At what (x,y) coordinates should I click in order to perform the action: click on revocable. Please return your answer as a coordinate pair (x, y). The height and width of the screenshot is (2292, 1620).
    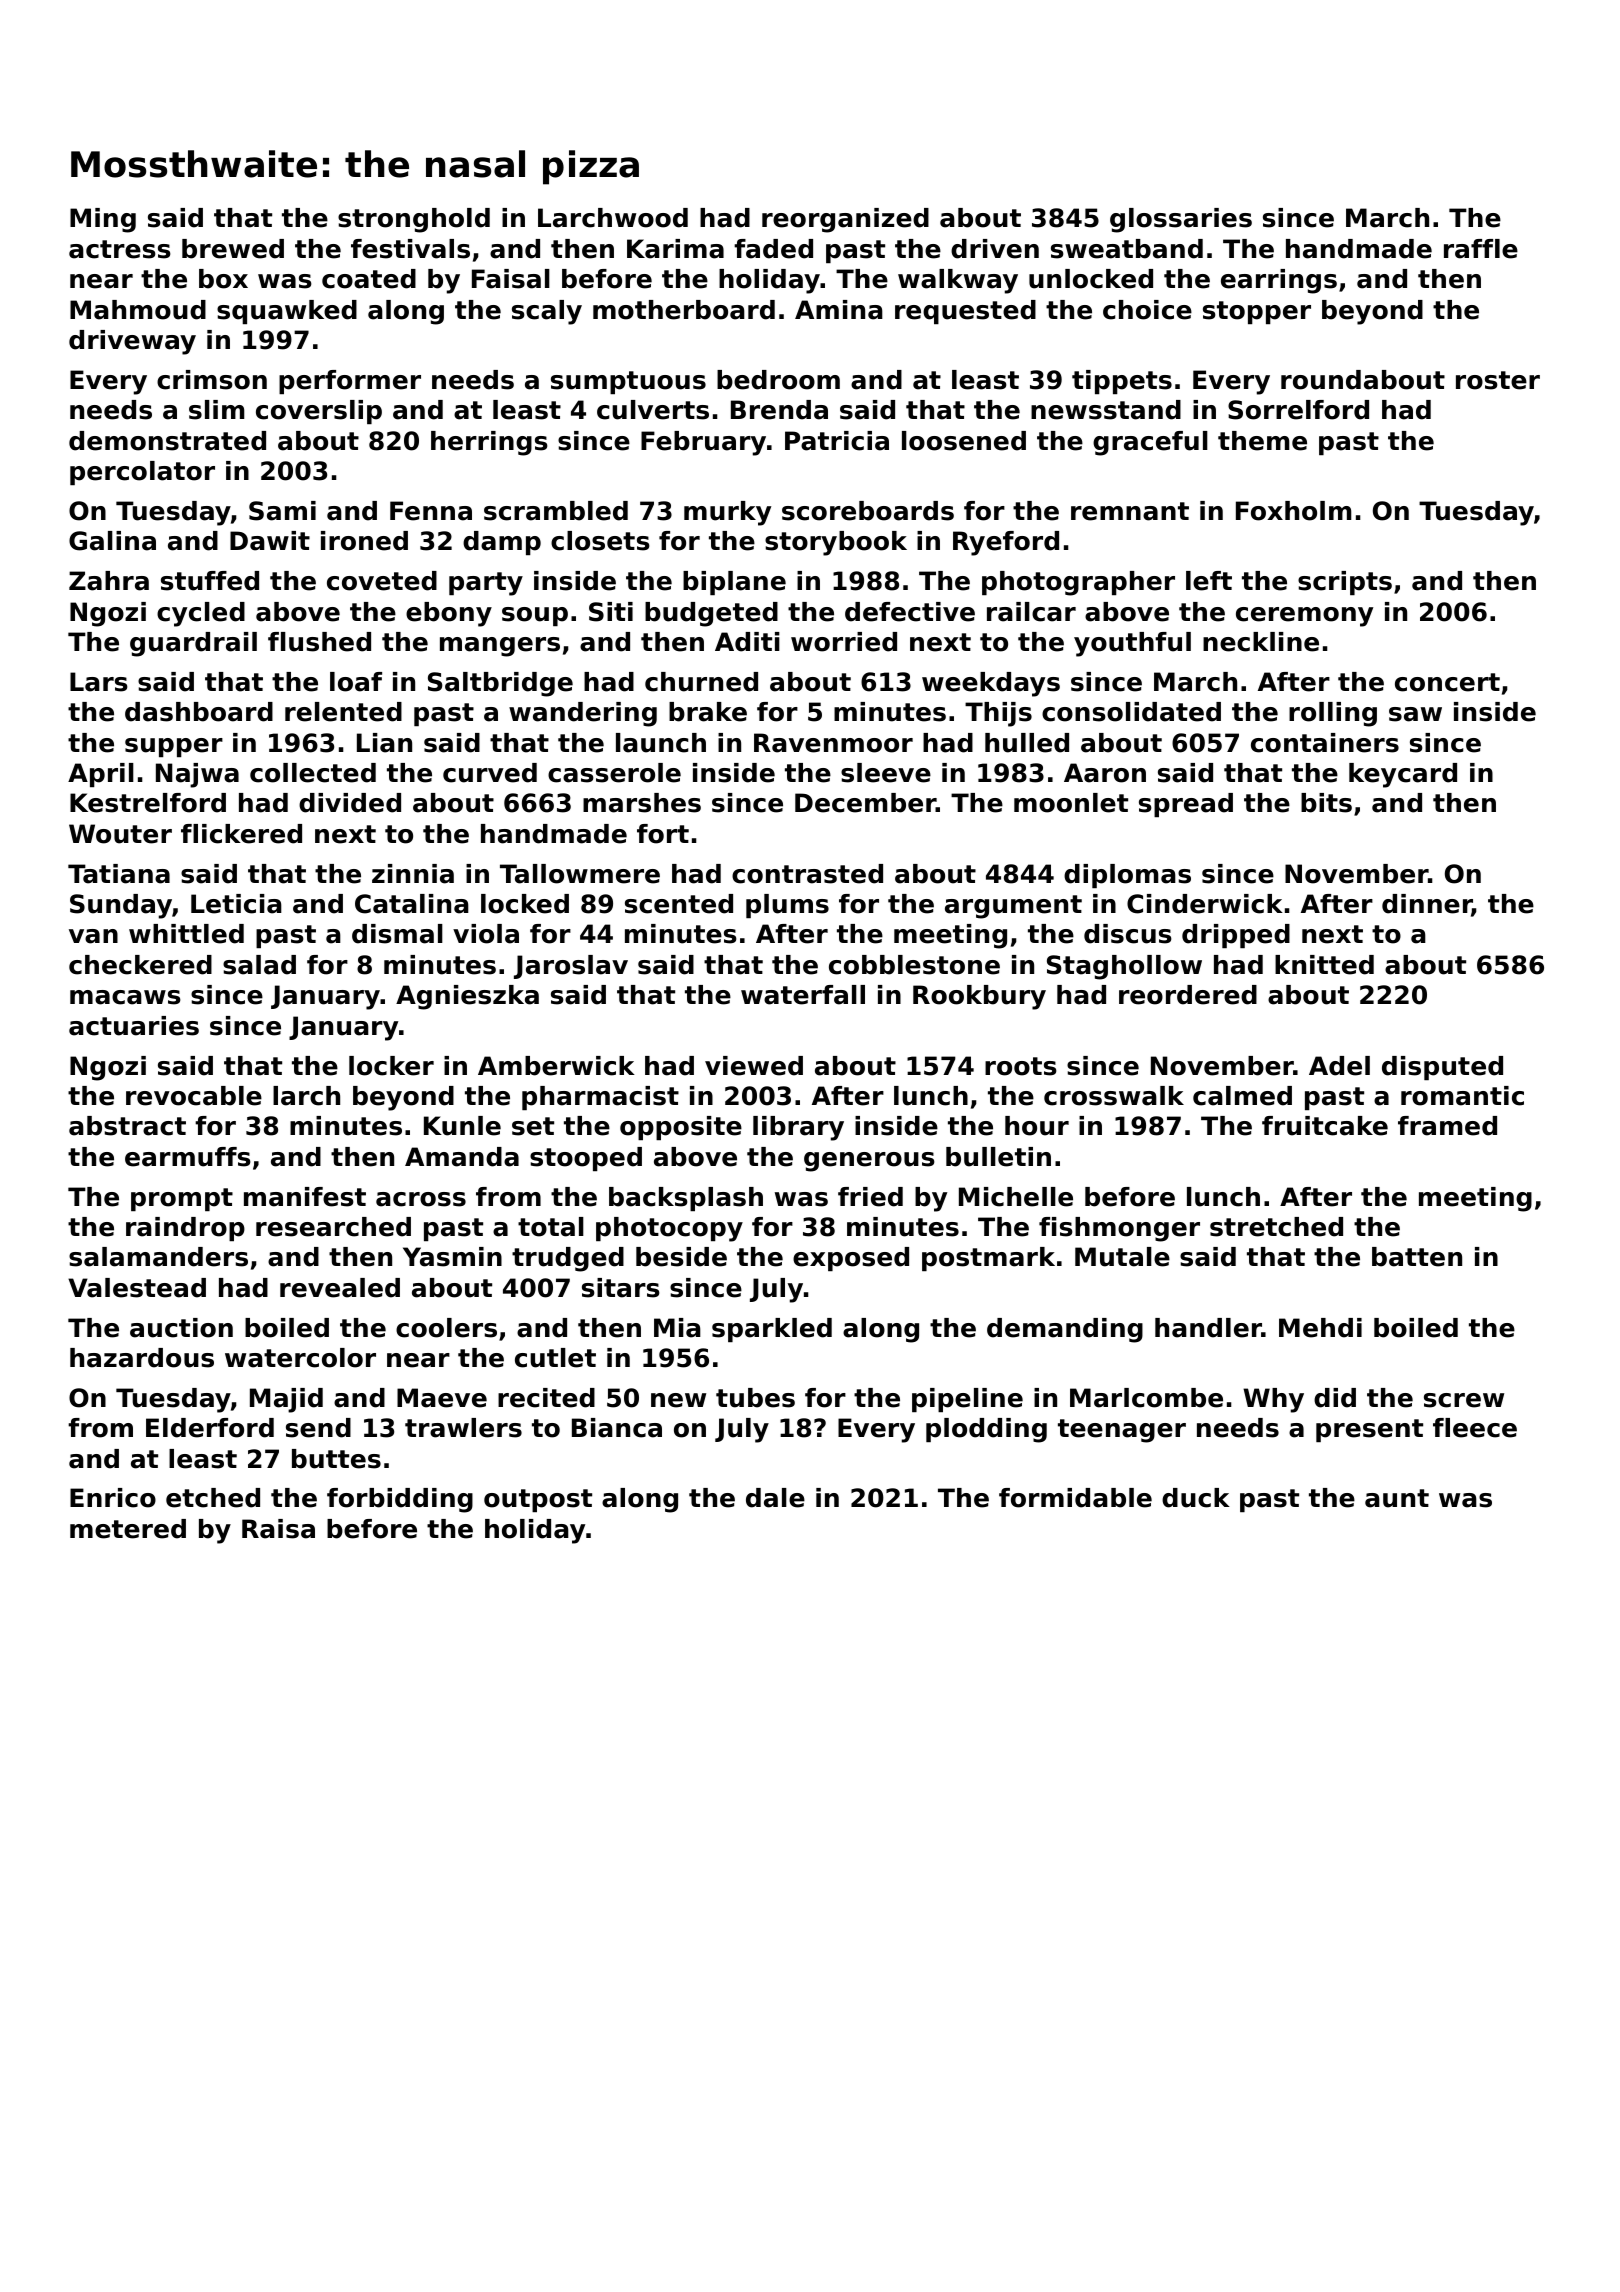
    Looking at the image, I should click on (194, 1096).
